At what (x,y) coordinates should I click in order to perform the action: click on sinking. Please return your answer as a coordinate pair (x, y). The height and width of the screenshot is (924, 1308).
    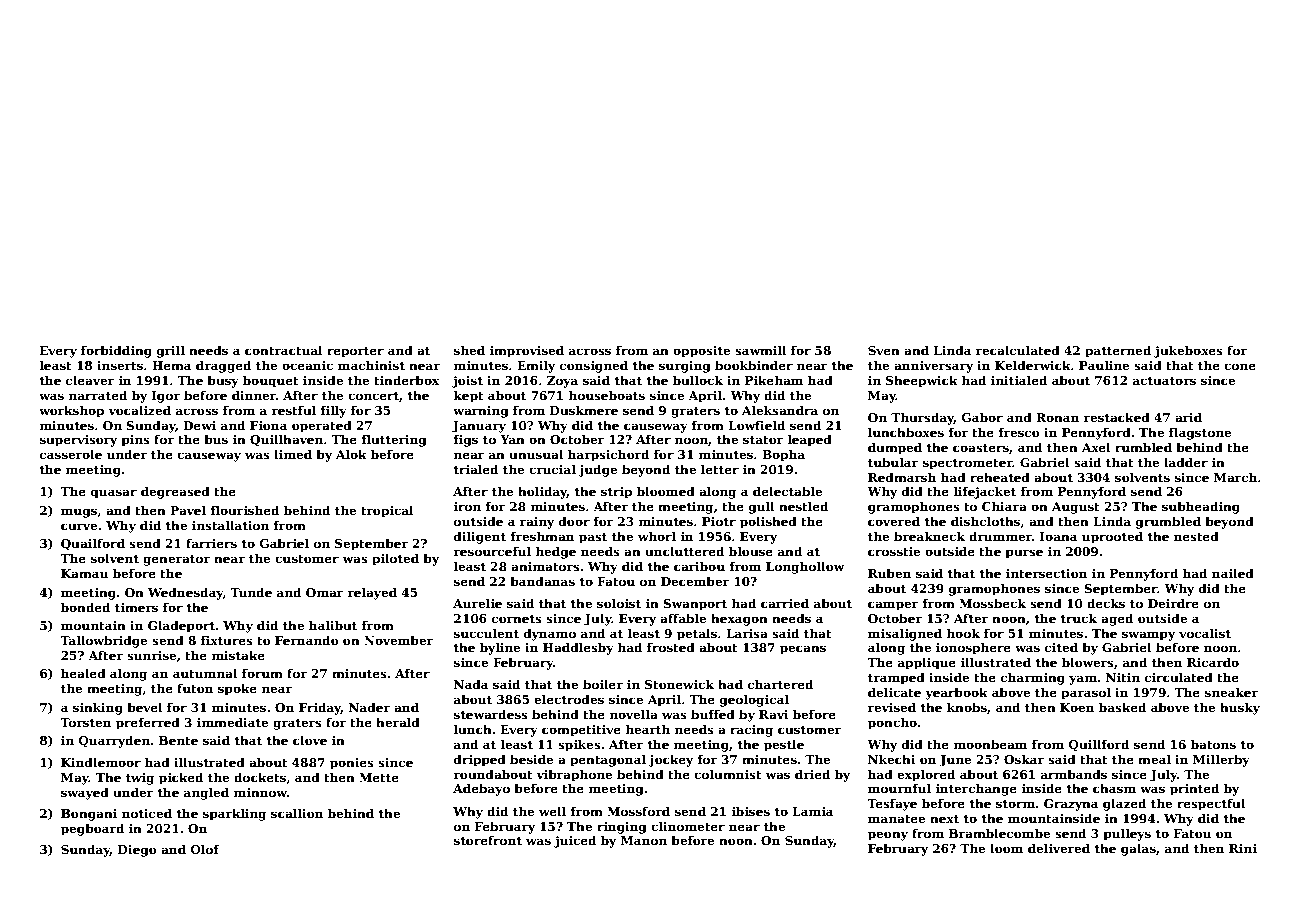
    Looking at the image, I should click on (98, 708).
